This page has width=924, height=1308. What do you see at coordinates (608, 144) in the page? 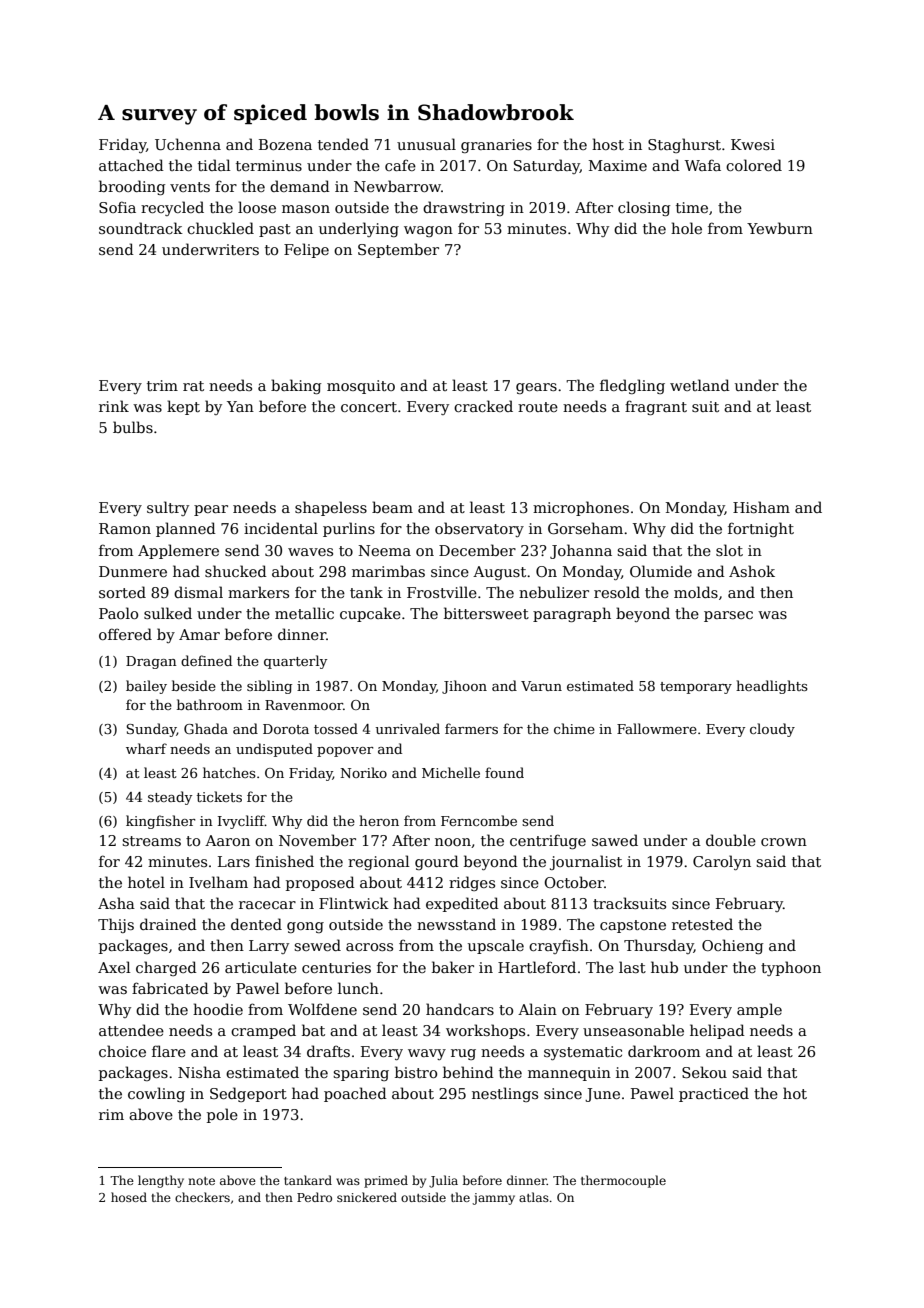
I see `host` at bounding box center [608, 144].
